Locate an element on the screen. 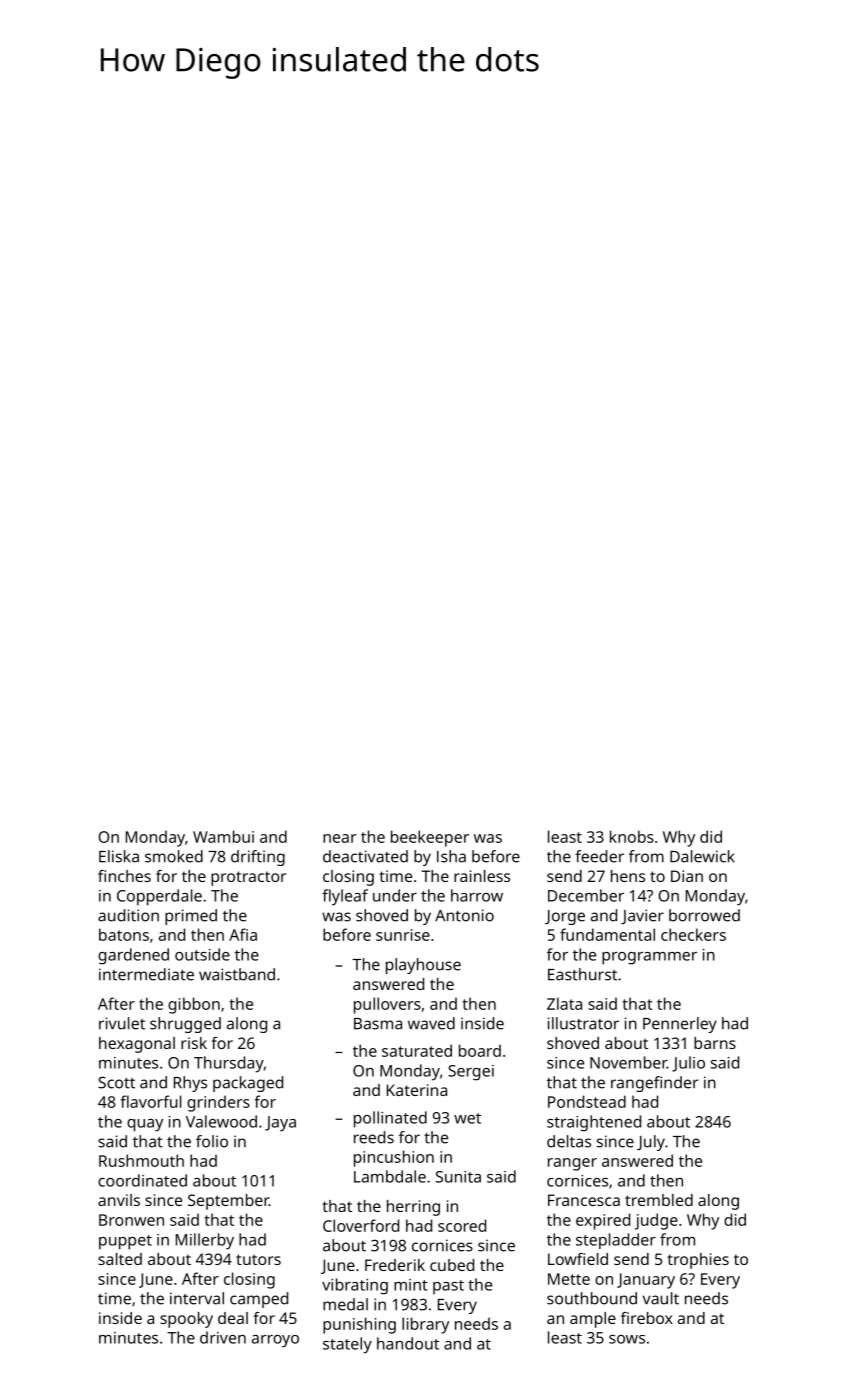  folio is located at coordinates (212, 1141).
